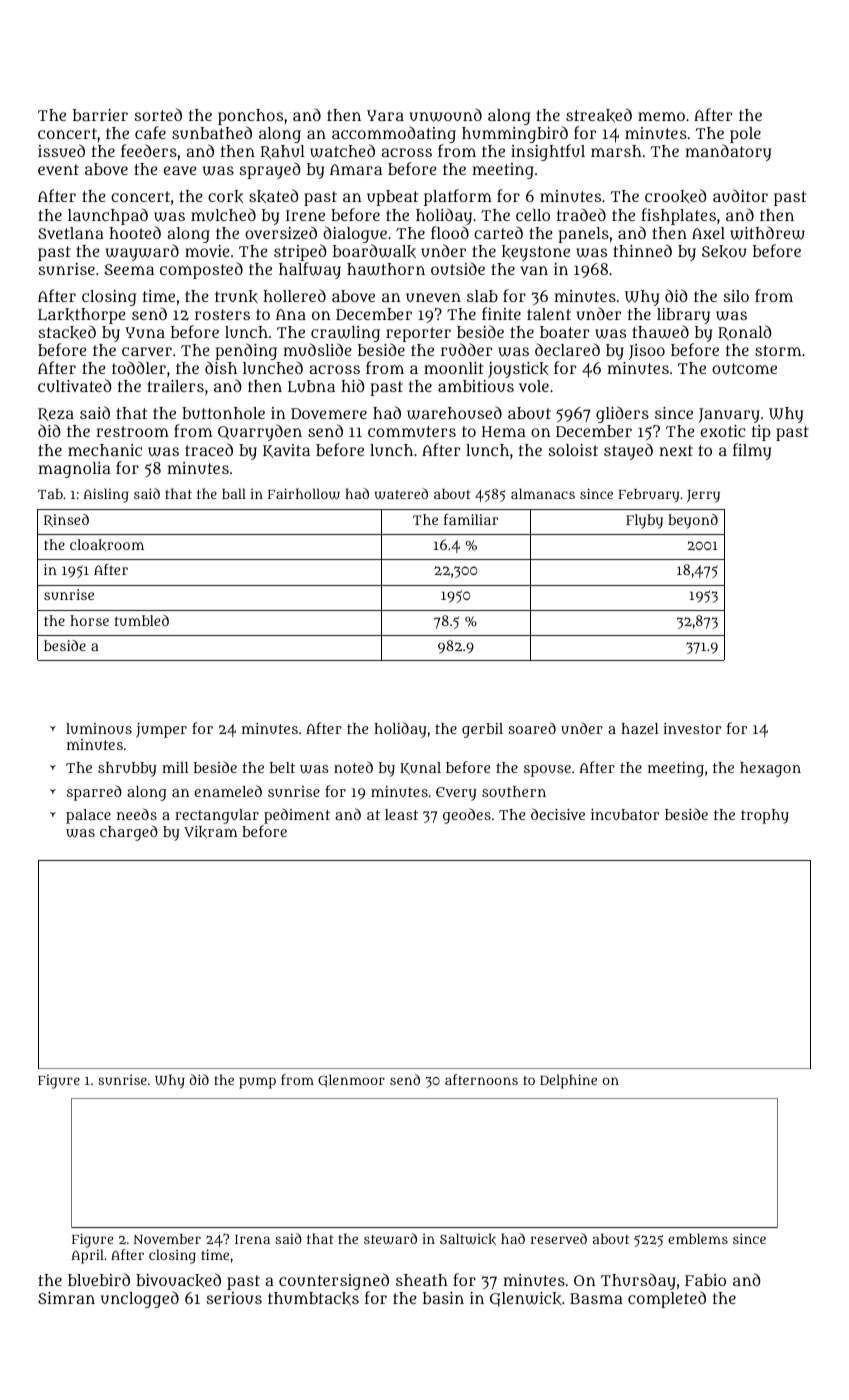 The width and height of the screenshot is (849, 1400). I want to click on hazel, so click(640, 728).
